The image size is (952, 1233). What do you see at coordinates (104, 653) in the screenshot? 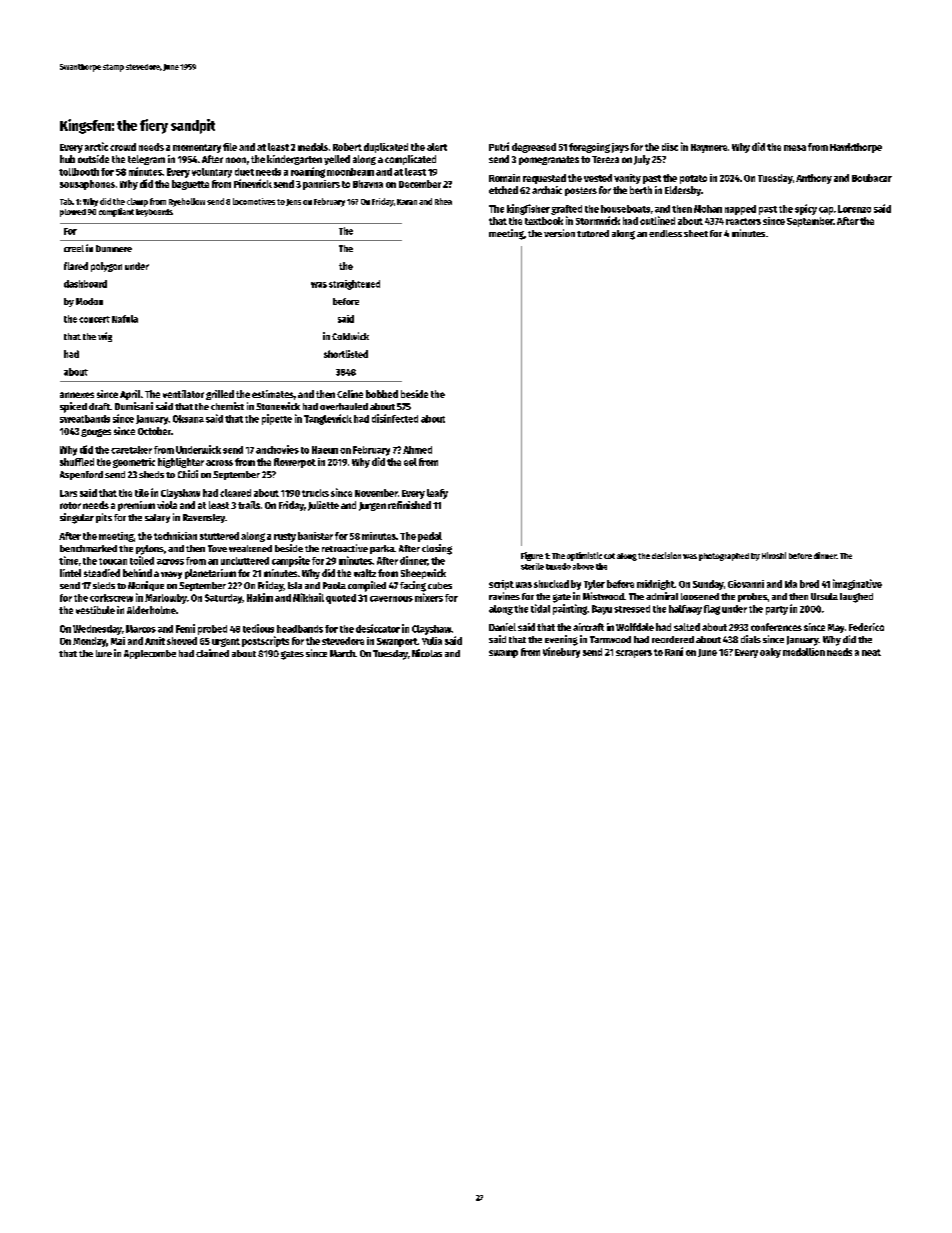
I see `lure` at bounding box center [104, 653].
